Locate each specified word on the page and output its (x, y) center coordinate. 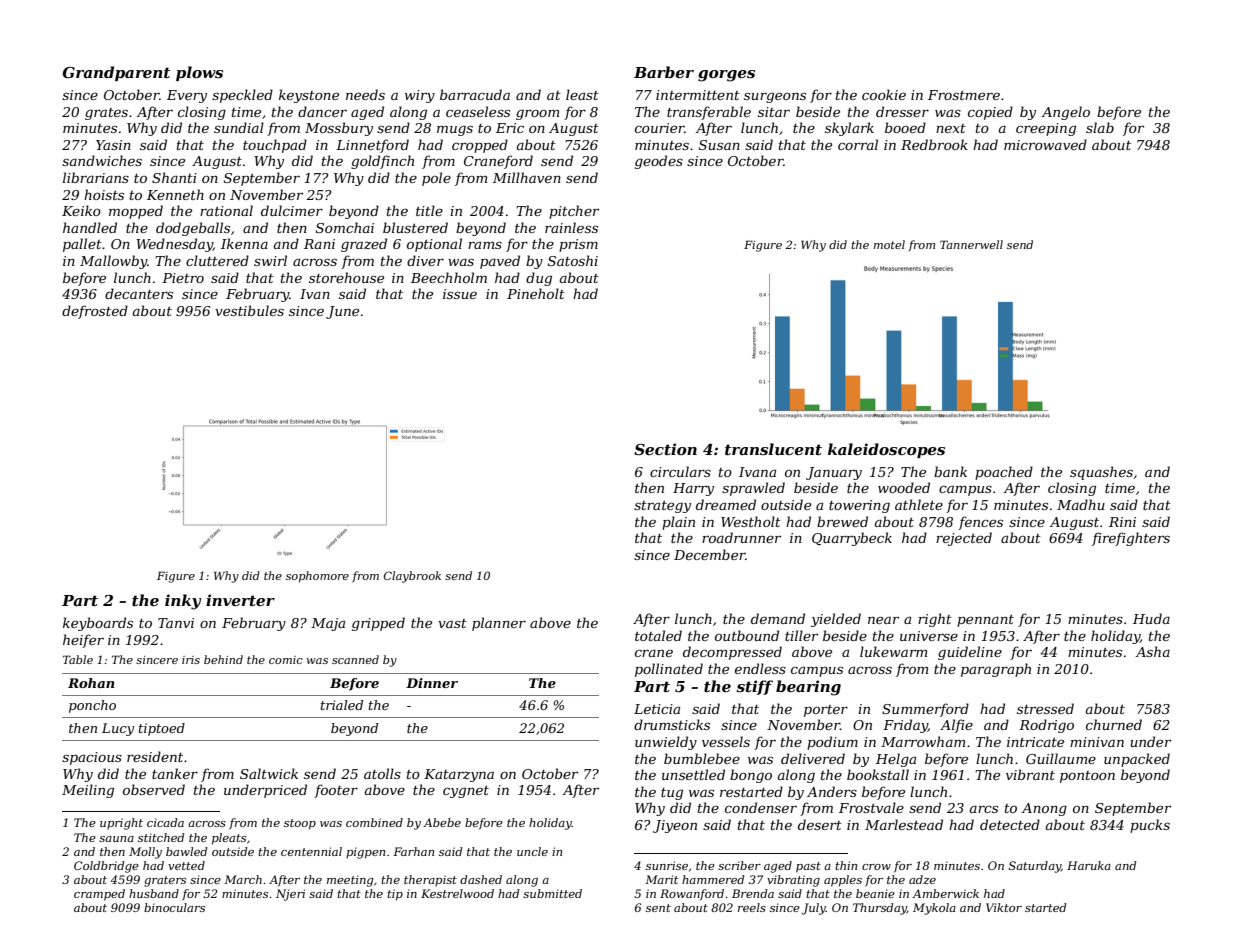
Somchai (345, 227)
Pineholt (536, 293)
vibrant (1030, 774)
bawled (186, 851)
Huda (1151, 618)
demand (778, 618)
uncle (532, 851)
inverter (240, 600)
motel (889, 244)
